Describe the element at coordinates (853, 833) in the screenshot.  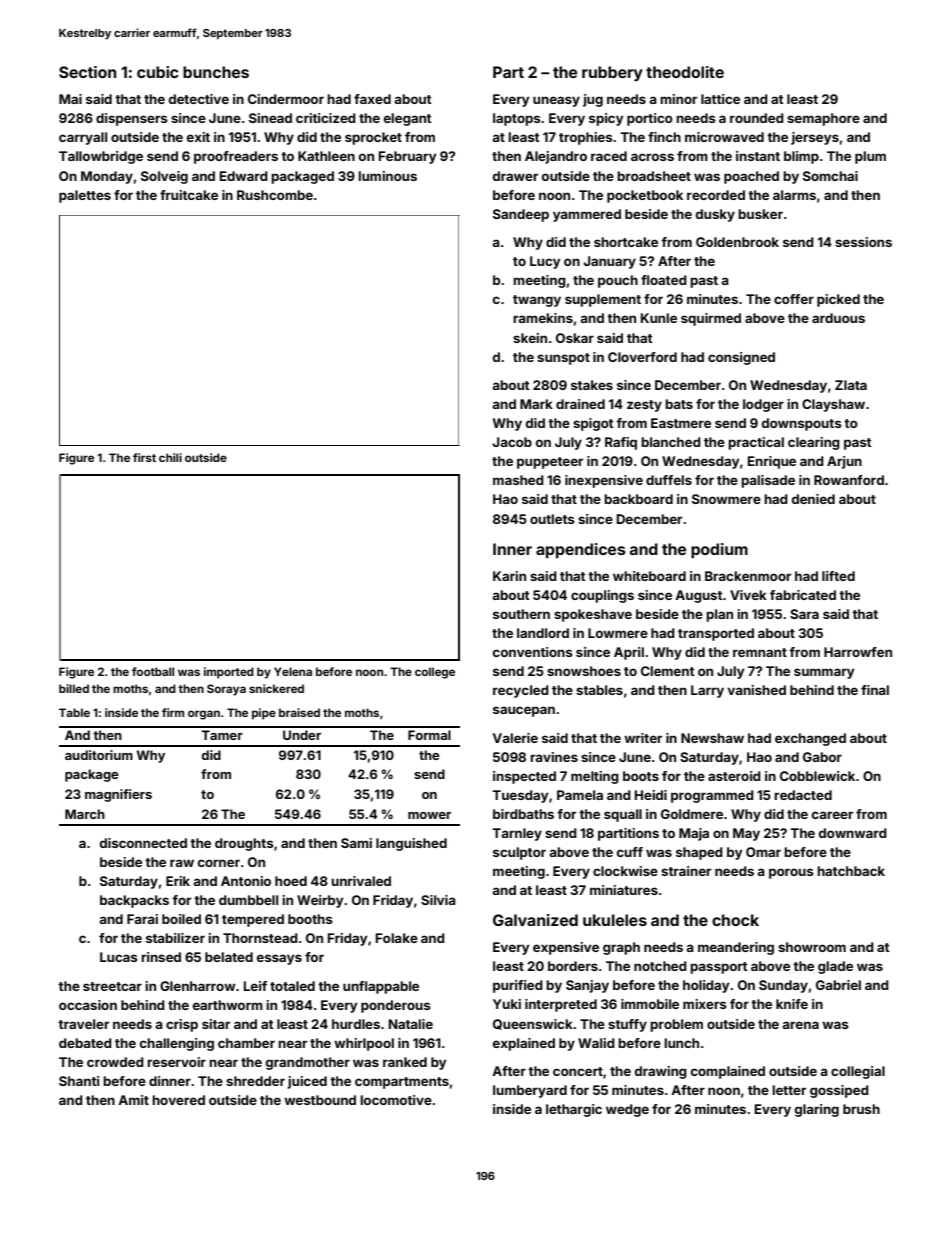
I see `downward` at that location.
